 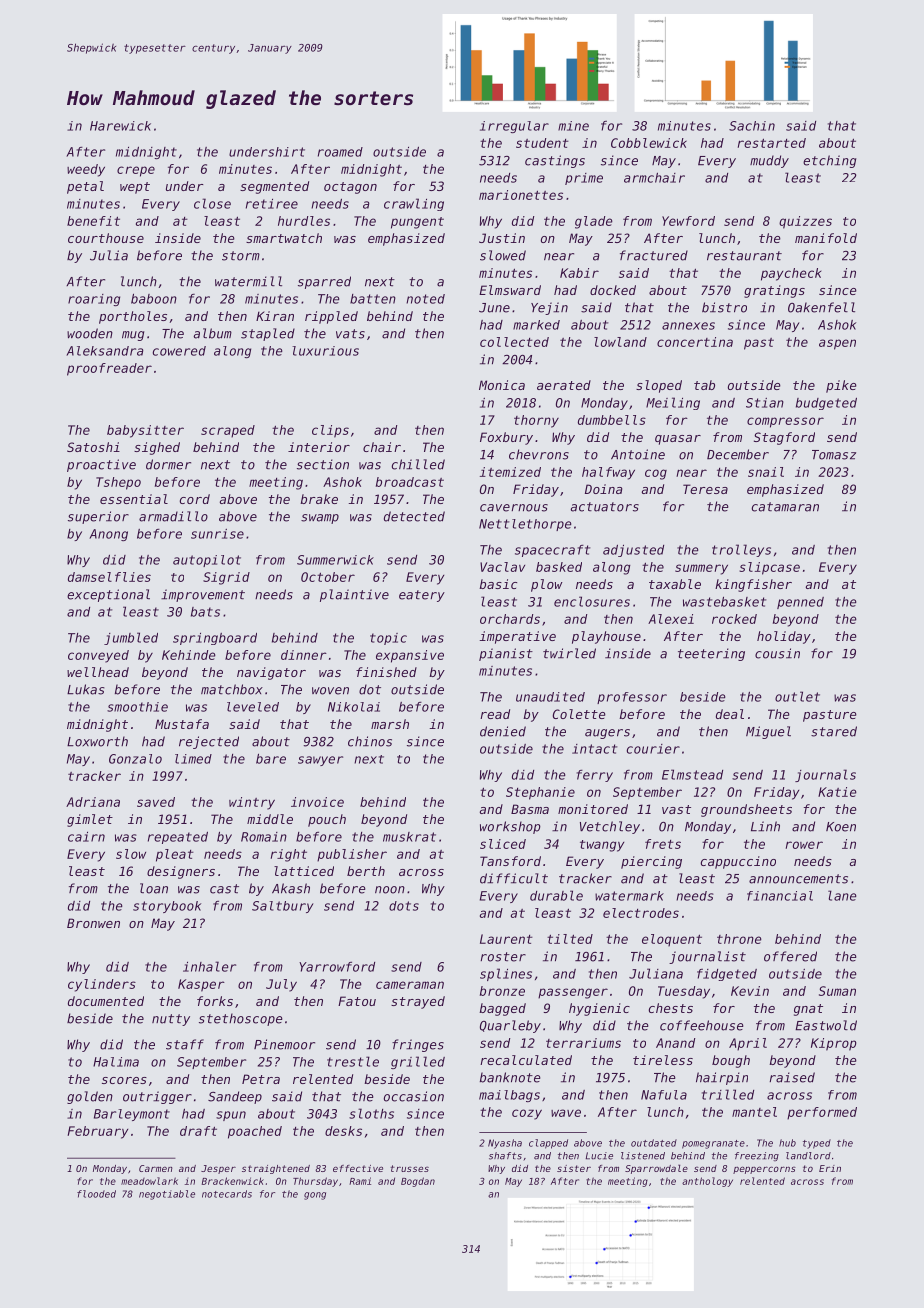 What do you see at coordinates (502, 991) in the document?
I see `bronze` at bounding box center [502, 991].
